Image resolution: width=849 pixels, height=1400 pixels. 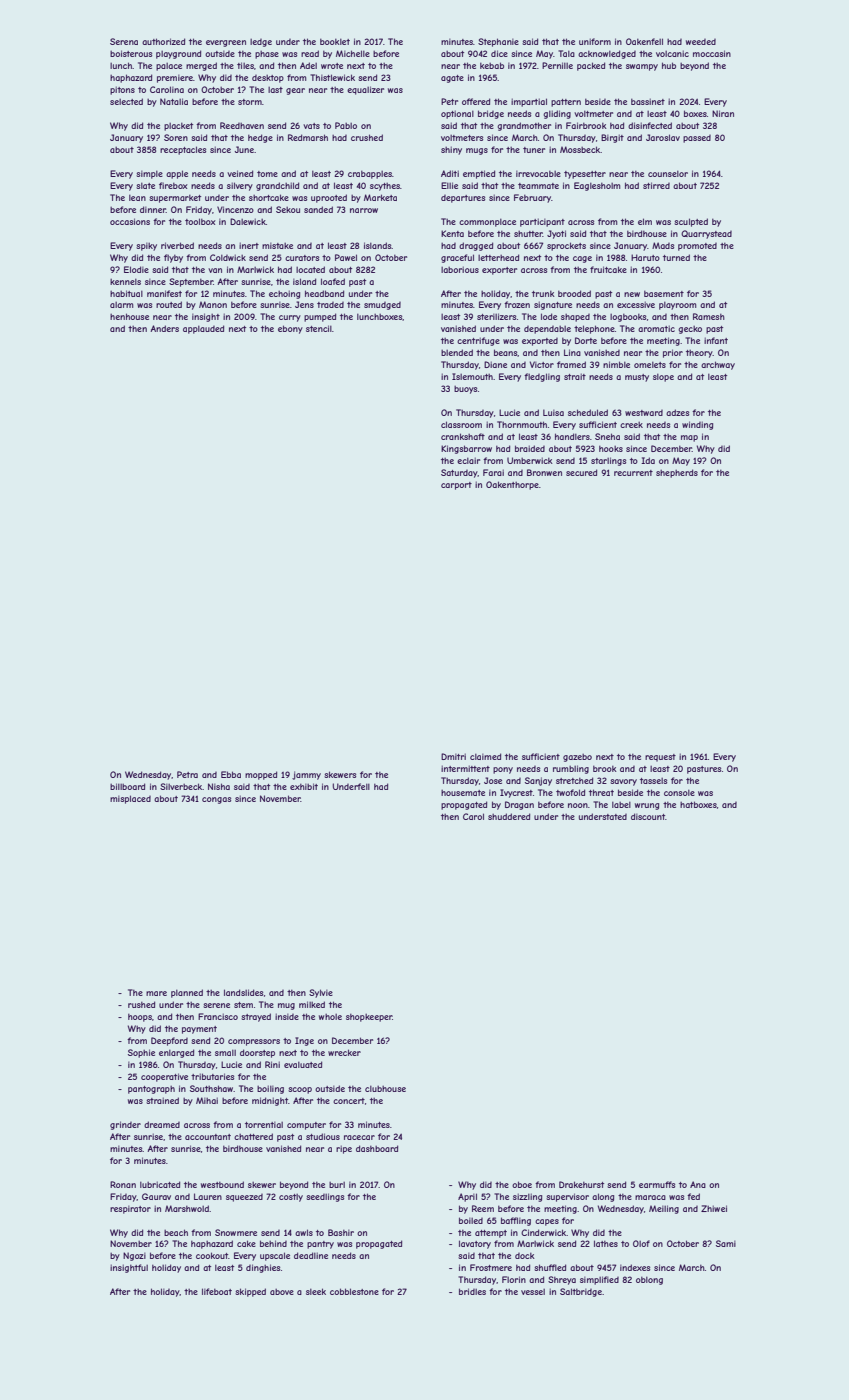 I want to click on Quarrystead, so click(x=706, y=234).
